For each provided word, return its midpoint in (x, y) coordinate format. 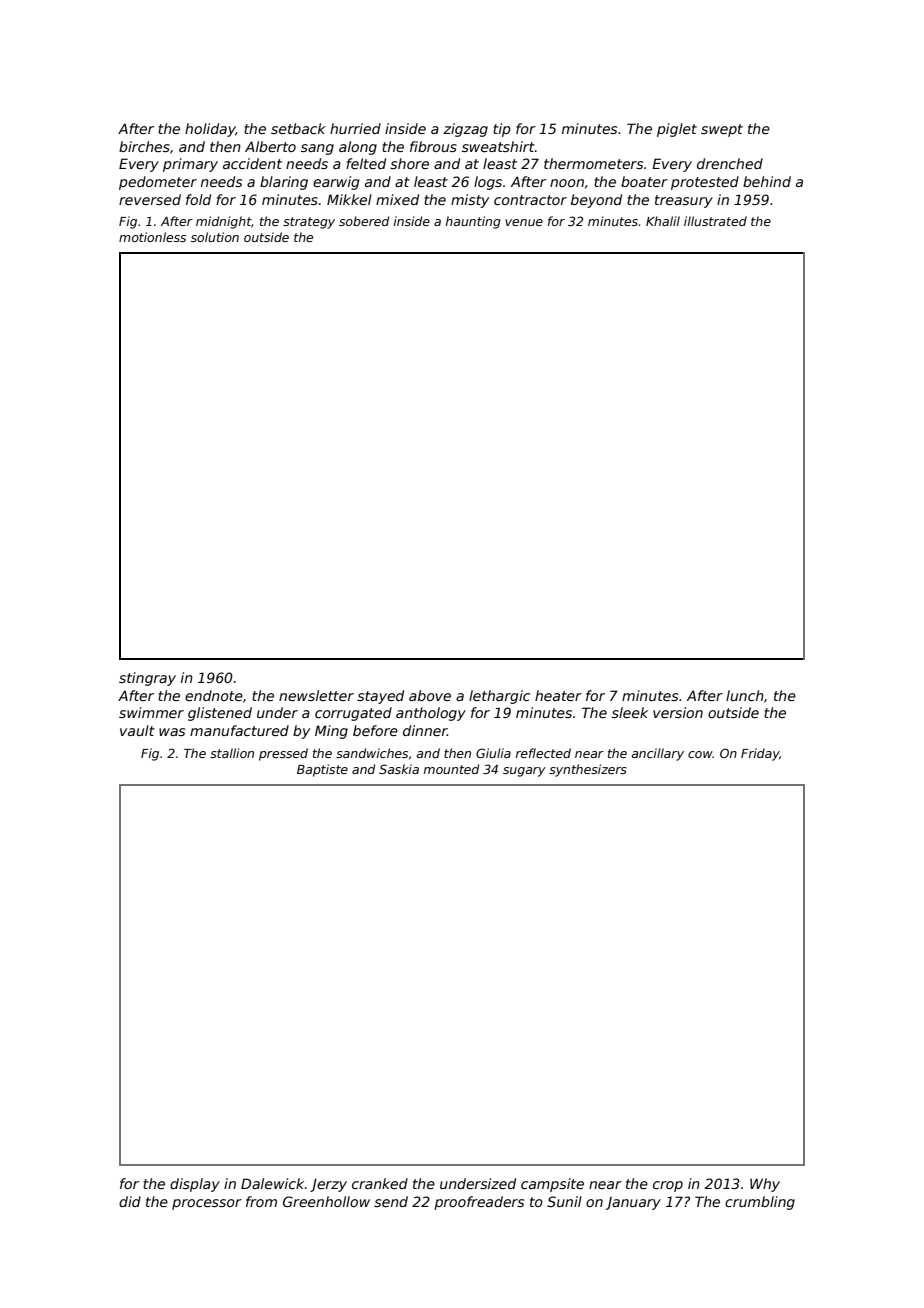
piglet (677, 130)
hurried (355, 128)
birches (144, 146)
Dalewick (272, 1183)
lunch (745, 695)
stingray (147, 679)
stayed (380, 697)
